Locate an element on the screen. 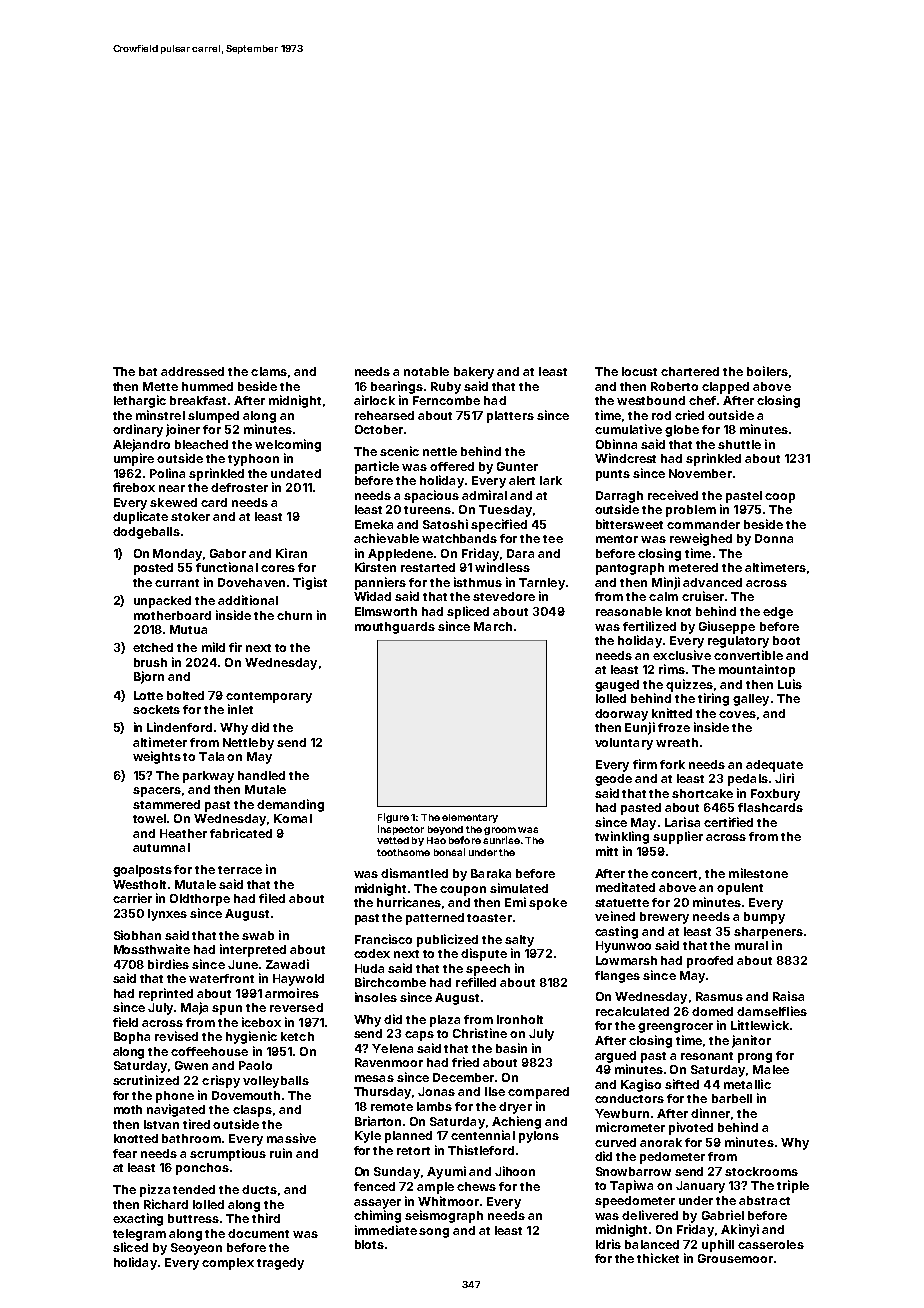 This screenshot has height=1308, width=924. autumnal is located at coordinates (161, 847).
